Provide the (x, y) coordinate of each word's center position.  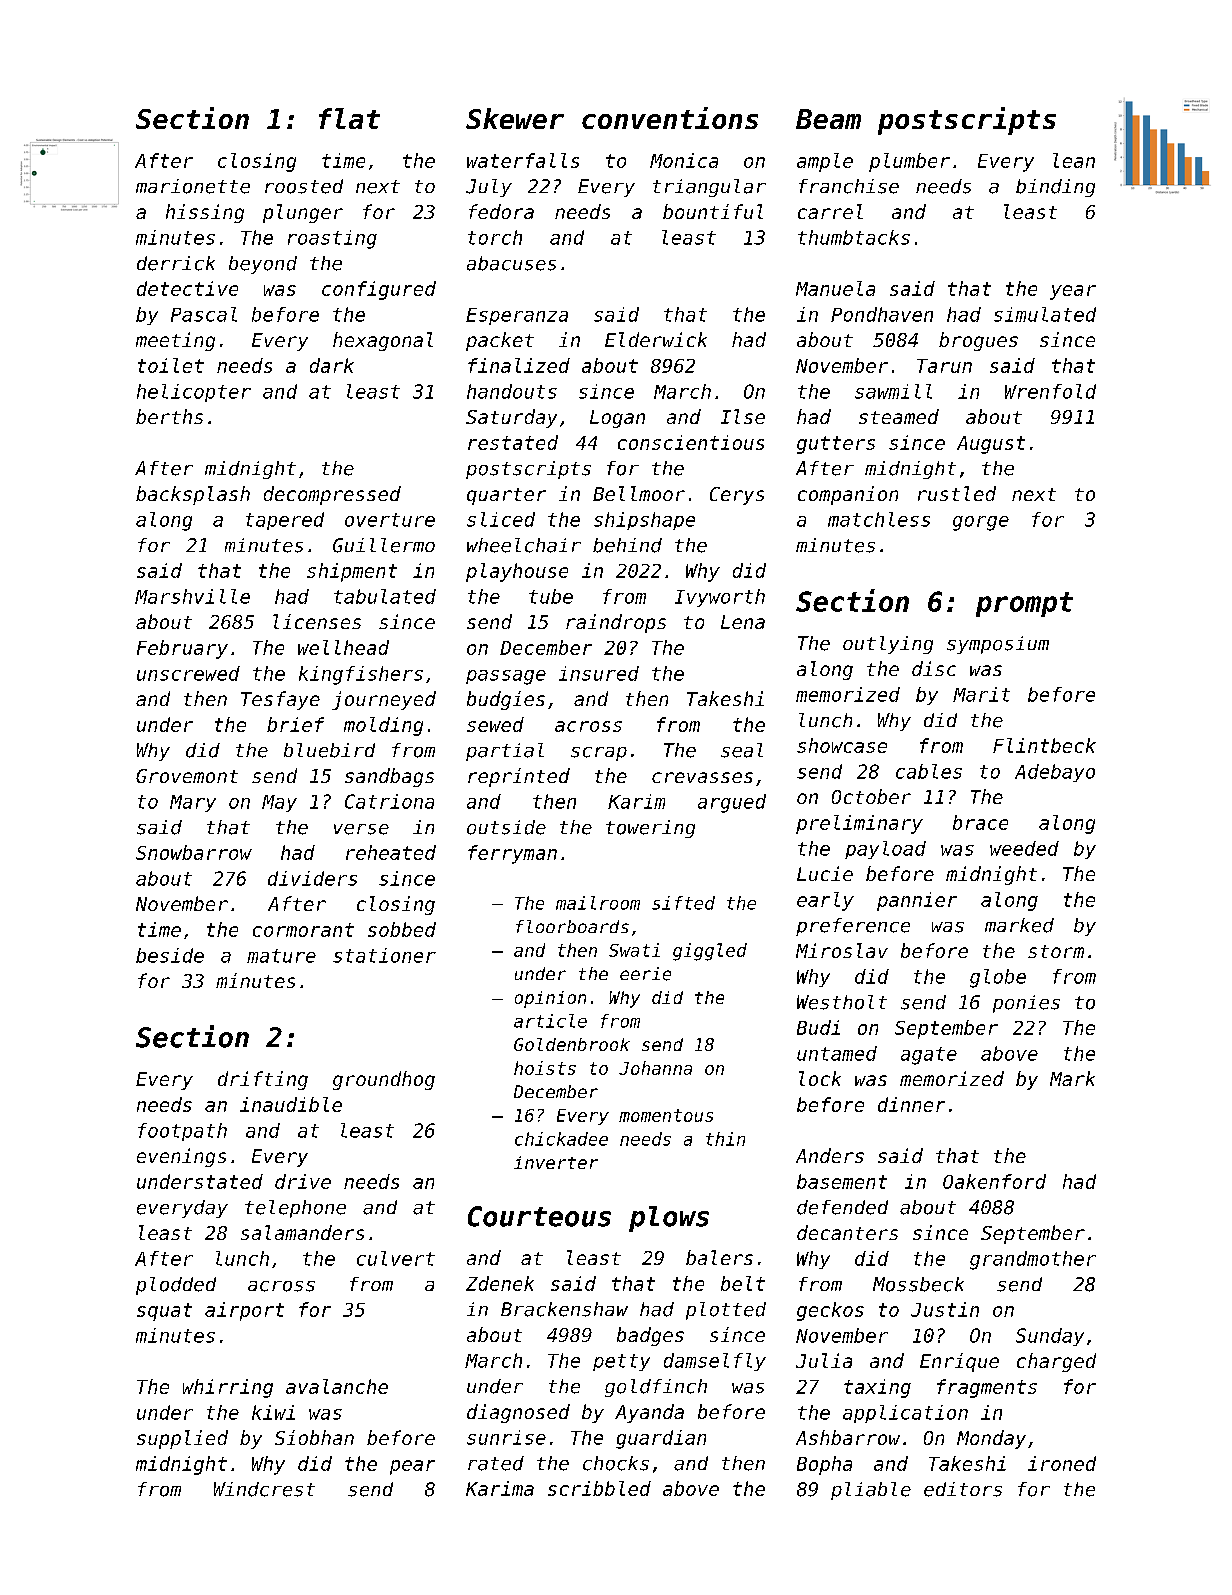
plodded (176, 1286)
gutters (836, 445)
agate (929, 1056)
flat (349, 118)
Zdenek (500, 1283)
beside (170, 955)
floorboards (572, 926)
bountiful (713, 211)
